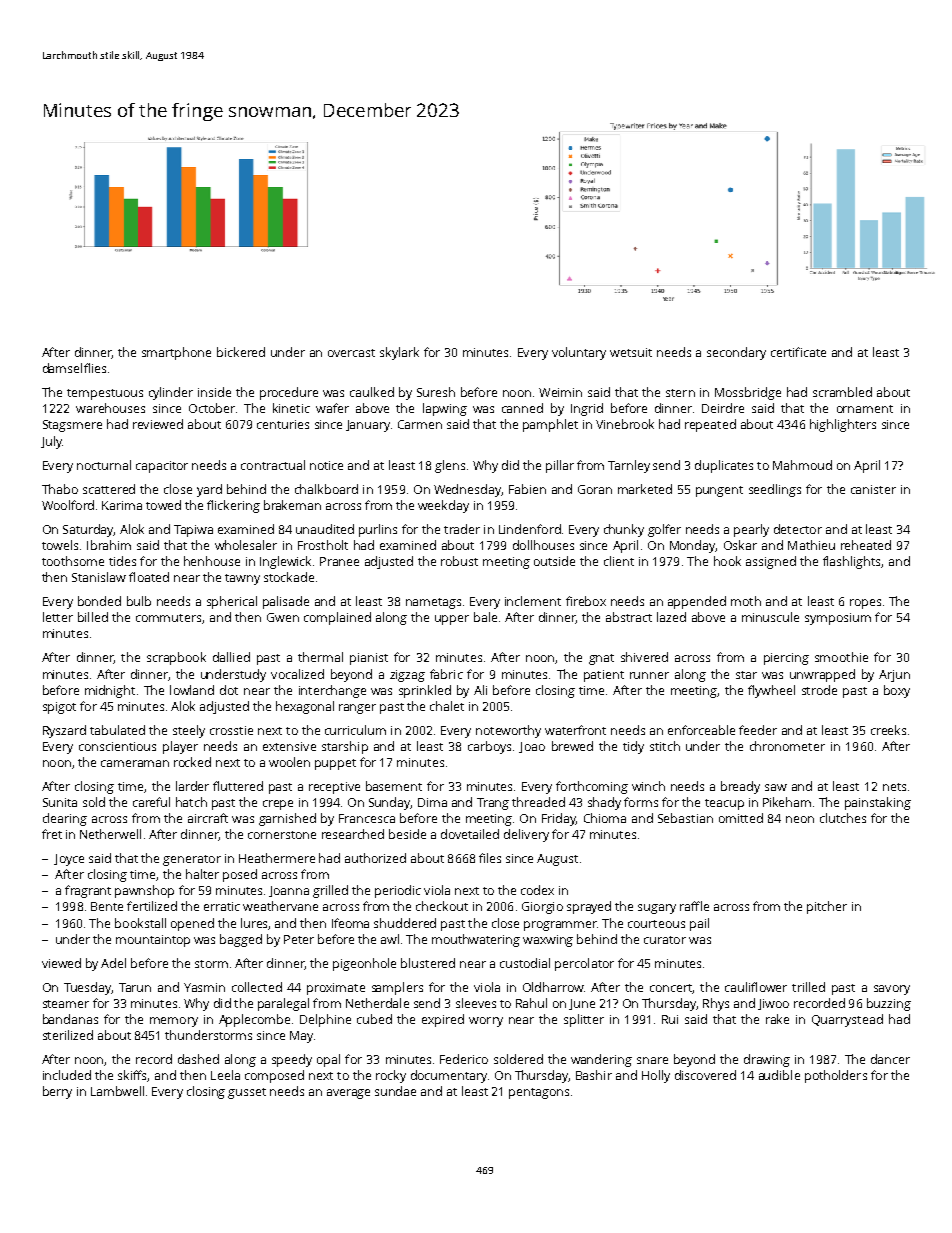  Describe the element at coordinates (241, 352) in the screenshot. I see `bickered` at that location.
